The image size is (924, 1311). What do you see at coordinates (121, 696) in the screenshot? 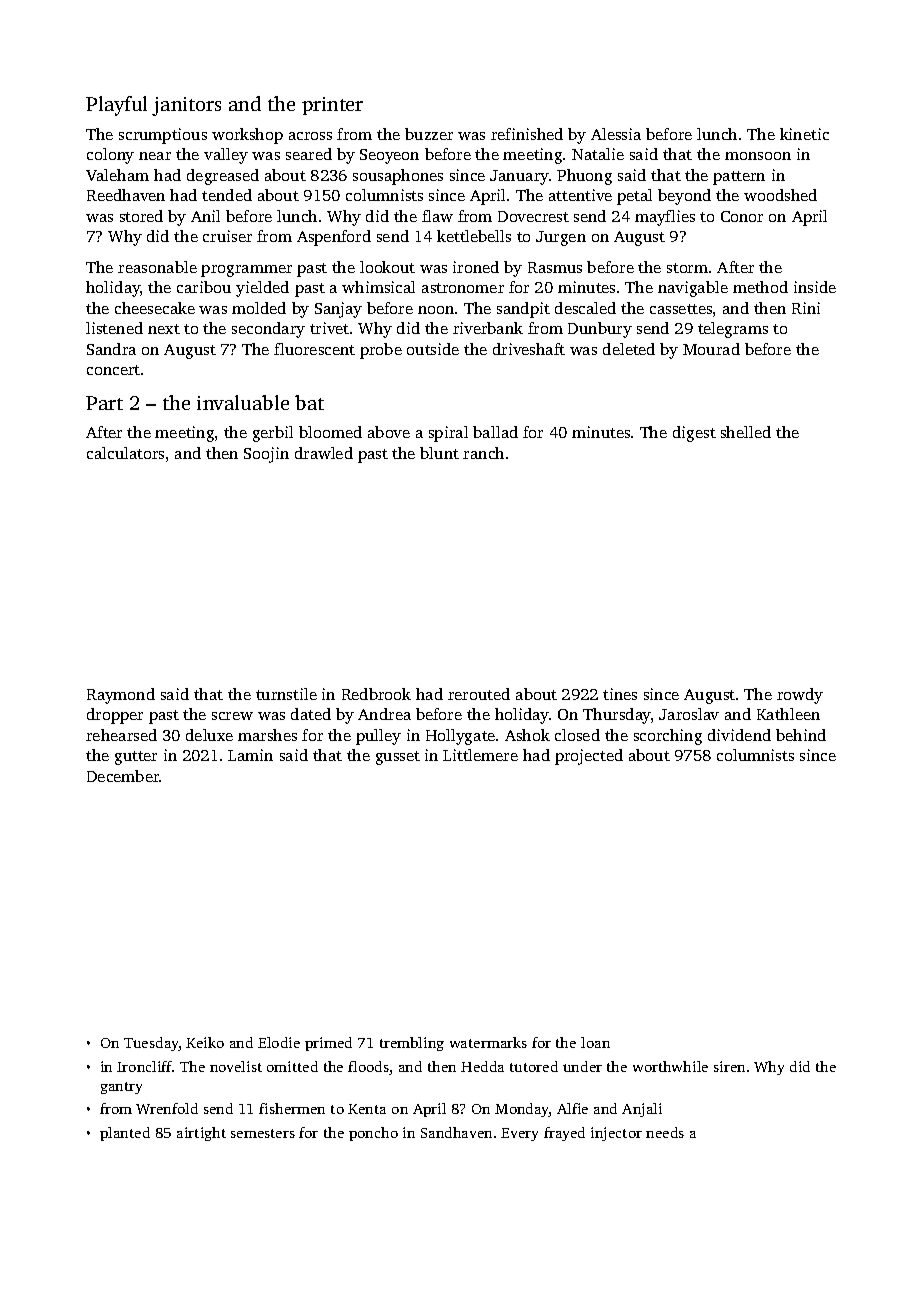
I see `Raymond` at bounding box center [121, 696].
